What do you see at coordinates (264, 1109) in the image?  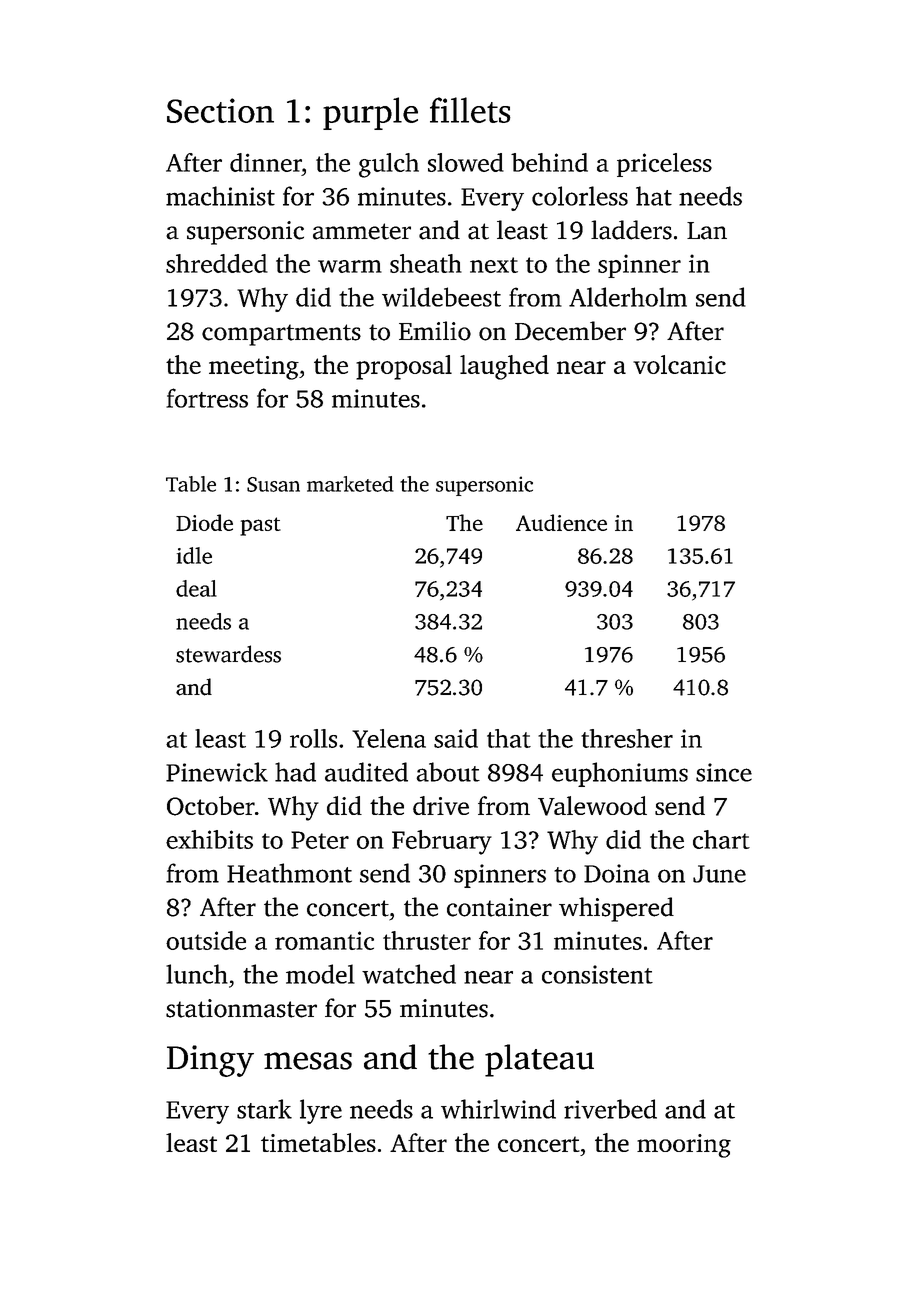 I see `stark` at bounding box center [264, 1109].
